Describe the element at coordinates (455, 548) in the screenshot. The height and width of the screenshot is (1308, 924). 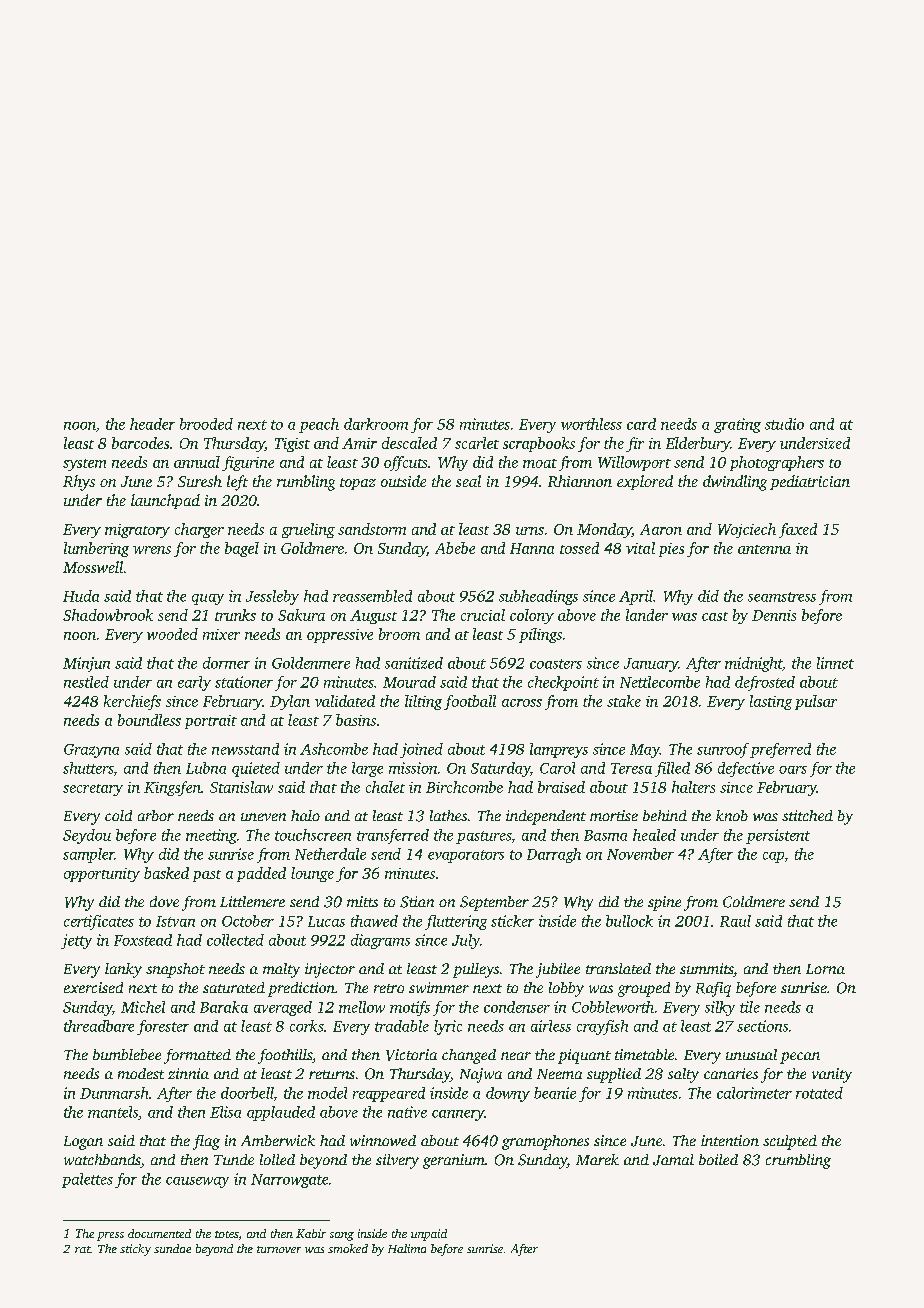
I see `Abebe` at that location.
